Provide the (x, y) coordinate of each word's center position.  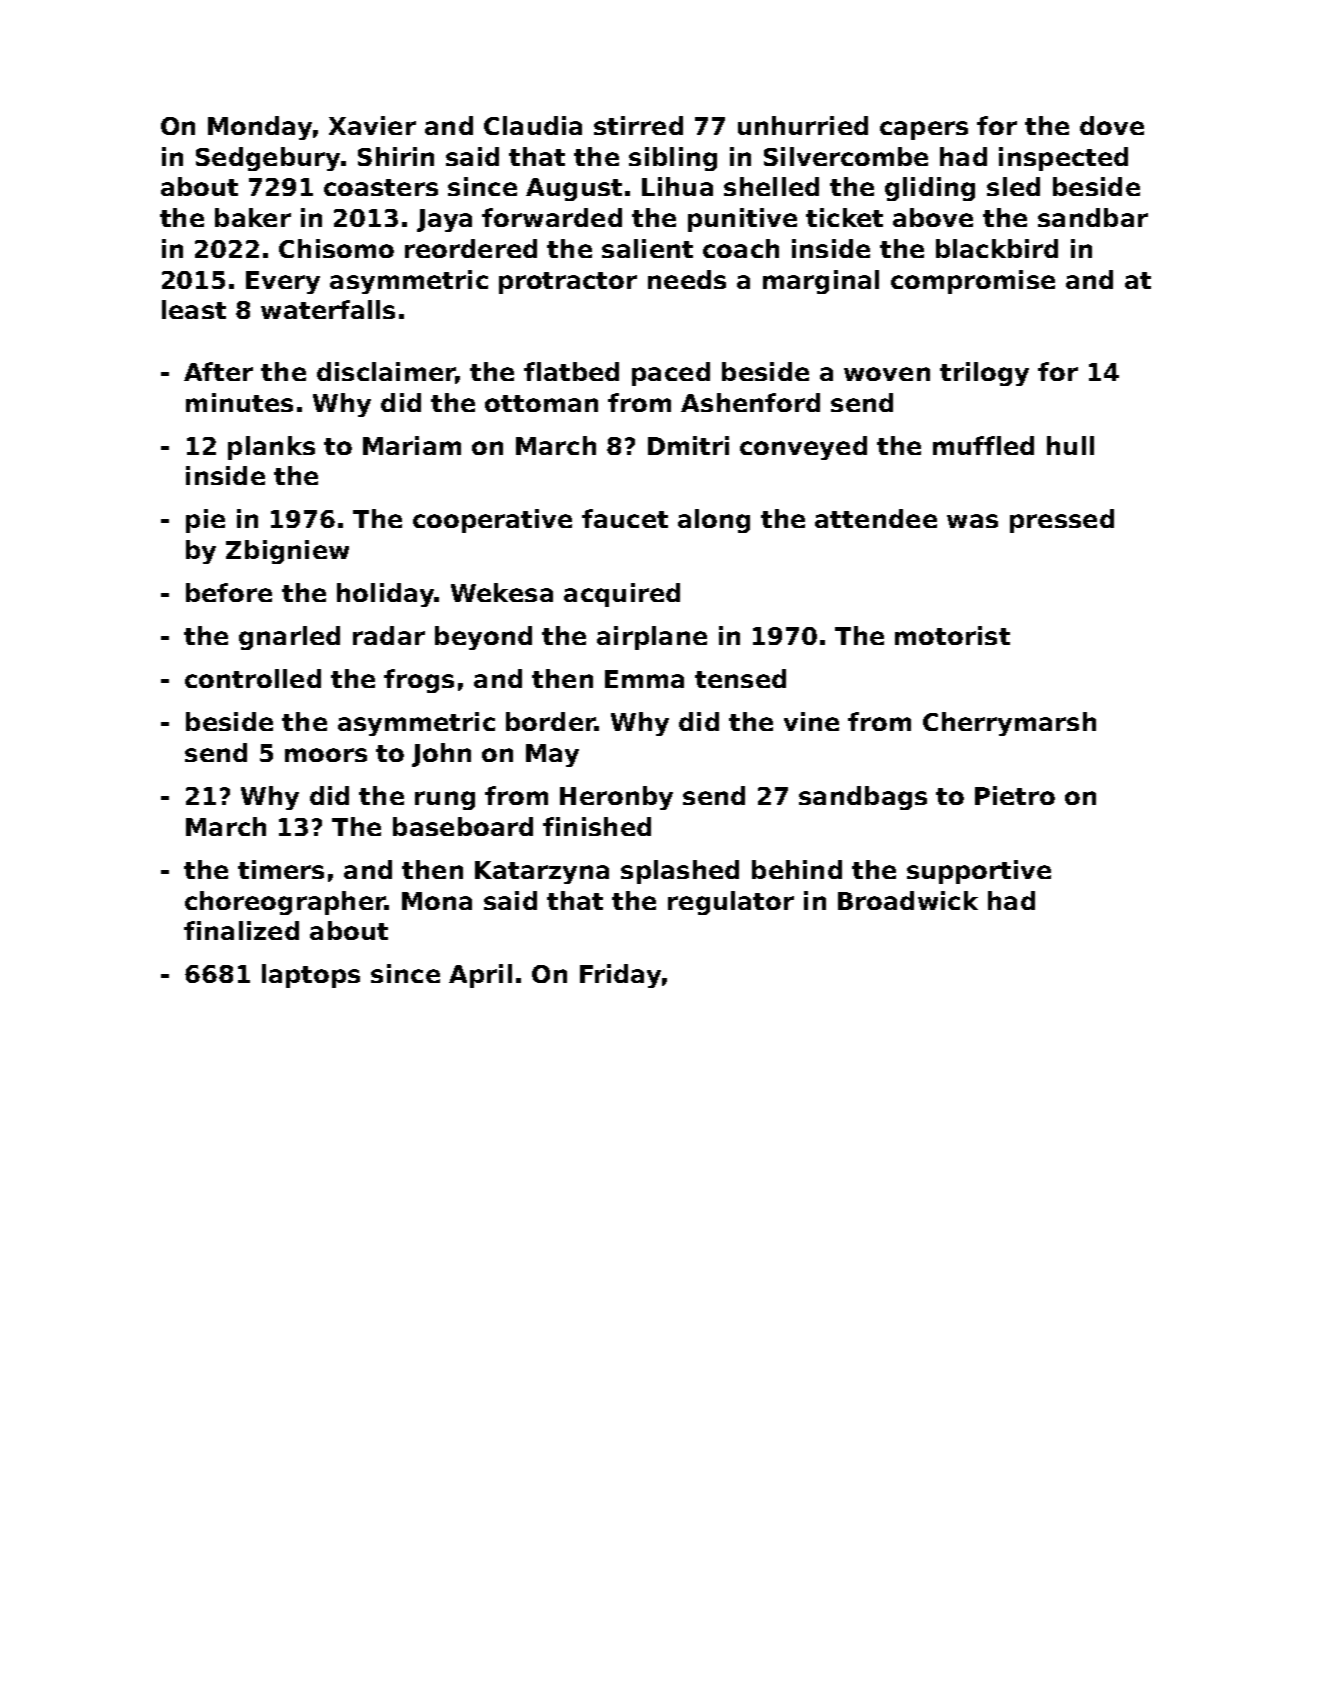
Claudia (533, 125)
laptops (311, 976)
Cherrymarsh (1009, 724)
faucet (625, 518)
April (480, 976)
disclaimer (386, 371)
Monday (260, 128)
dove (1112, 125)
